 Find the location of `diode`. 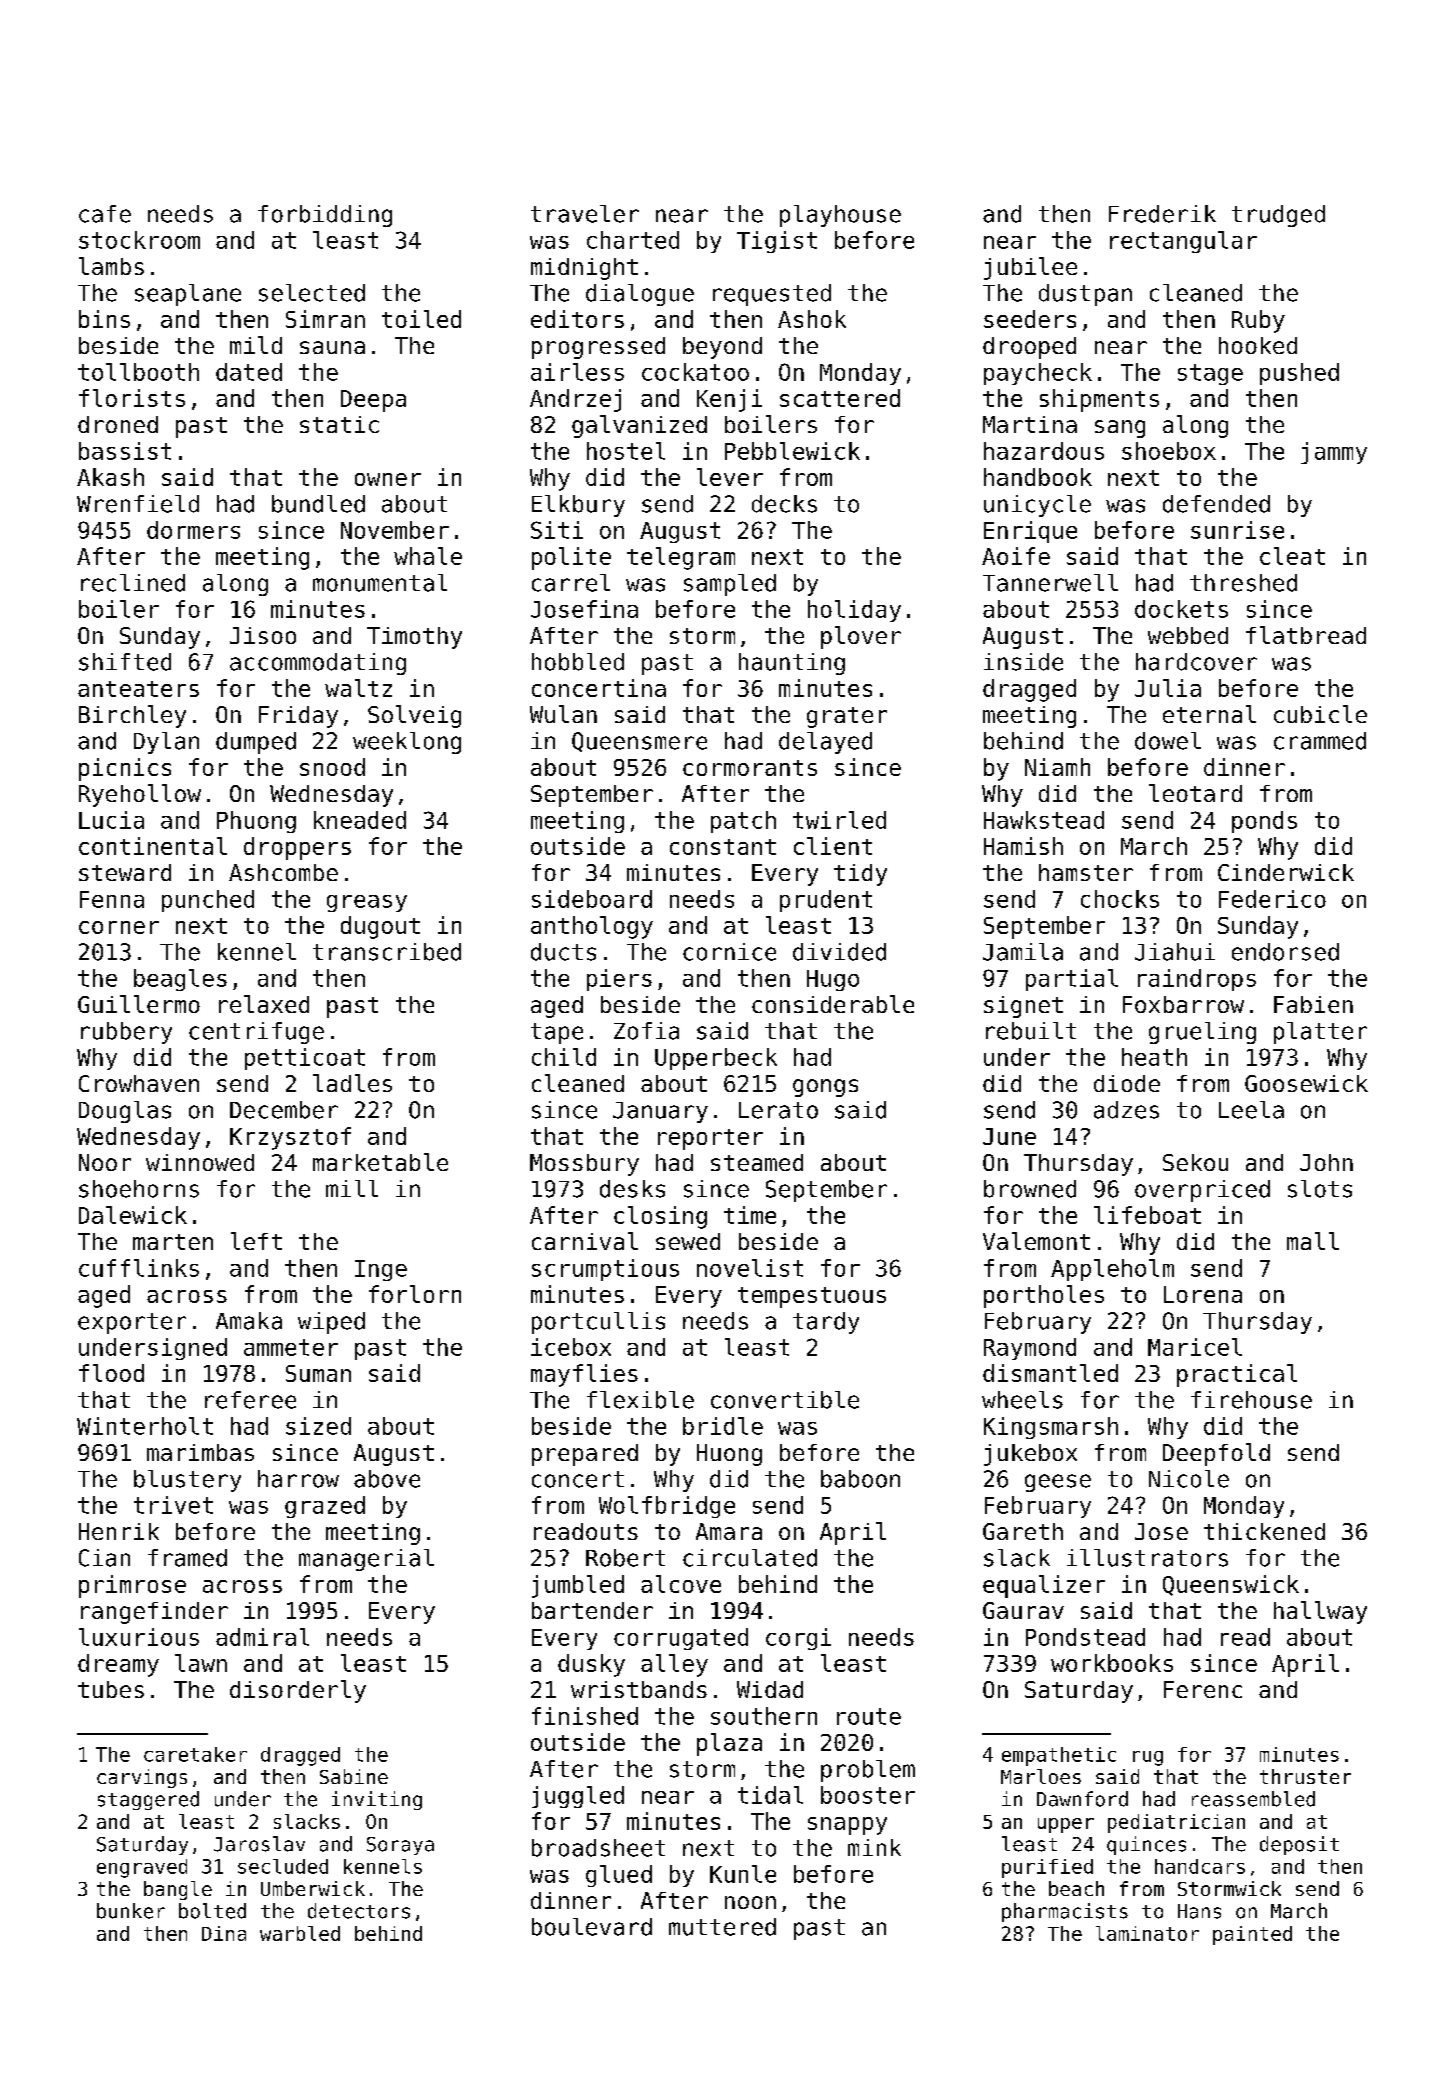

diode is located at coordinates (1127, 1083).
